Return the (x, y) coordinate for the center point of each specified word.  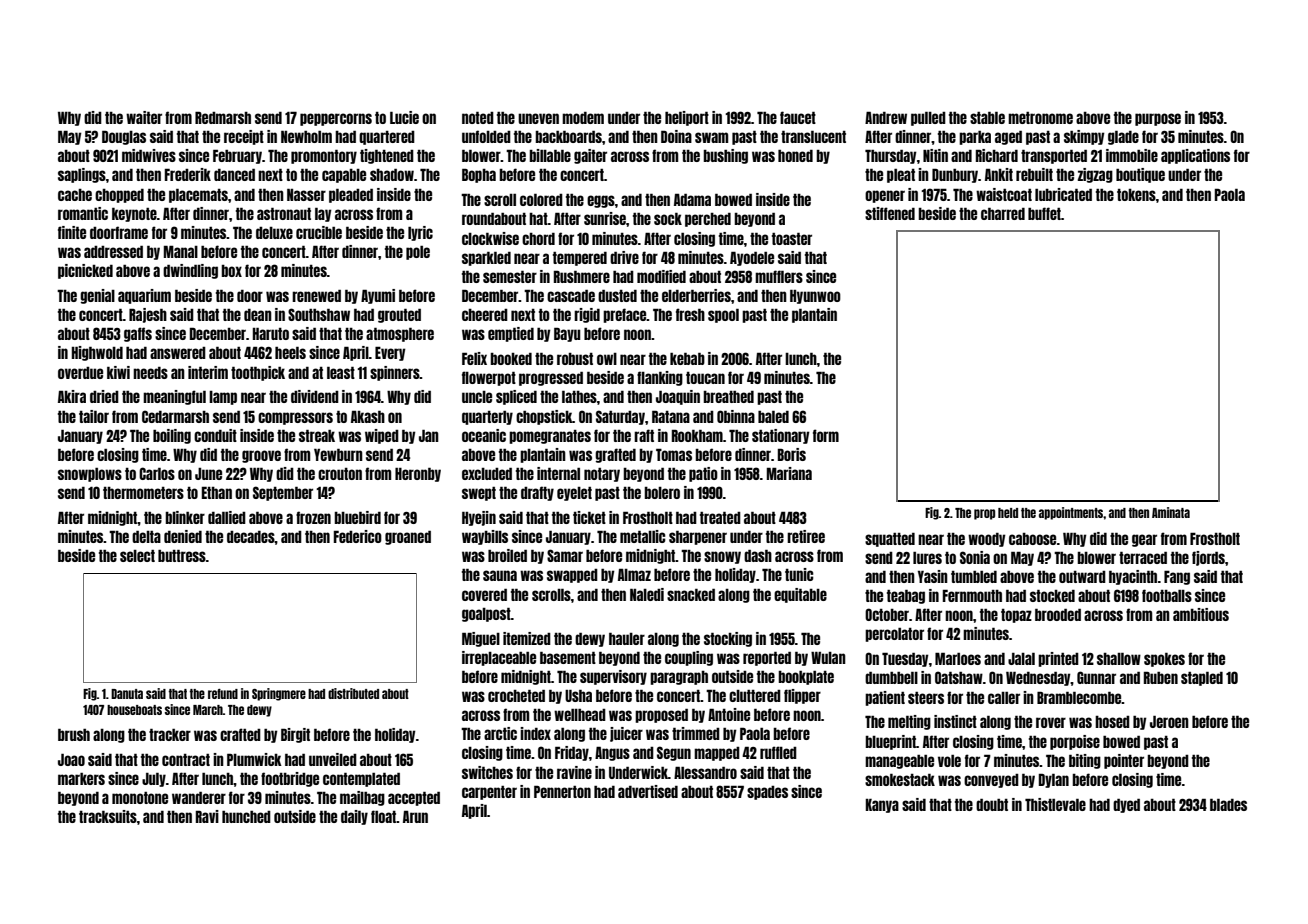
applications (1195, 156)
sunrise (605, 218)
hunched (246, 817)
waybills (485, 537)
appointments (1071, 513)
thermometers (143, 493)
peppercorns (336, 119)
